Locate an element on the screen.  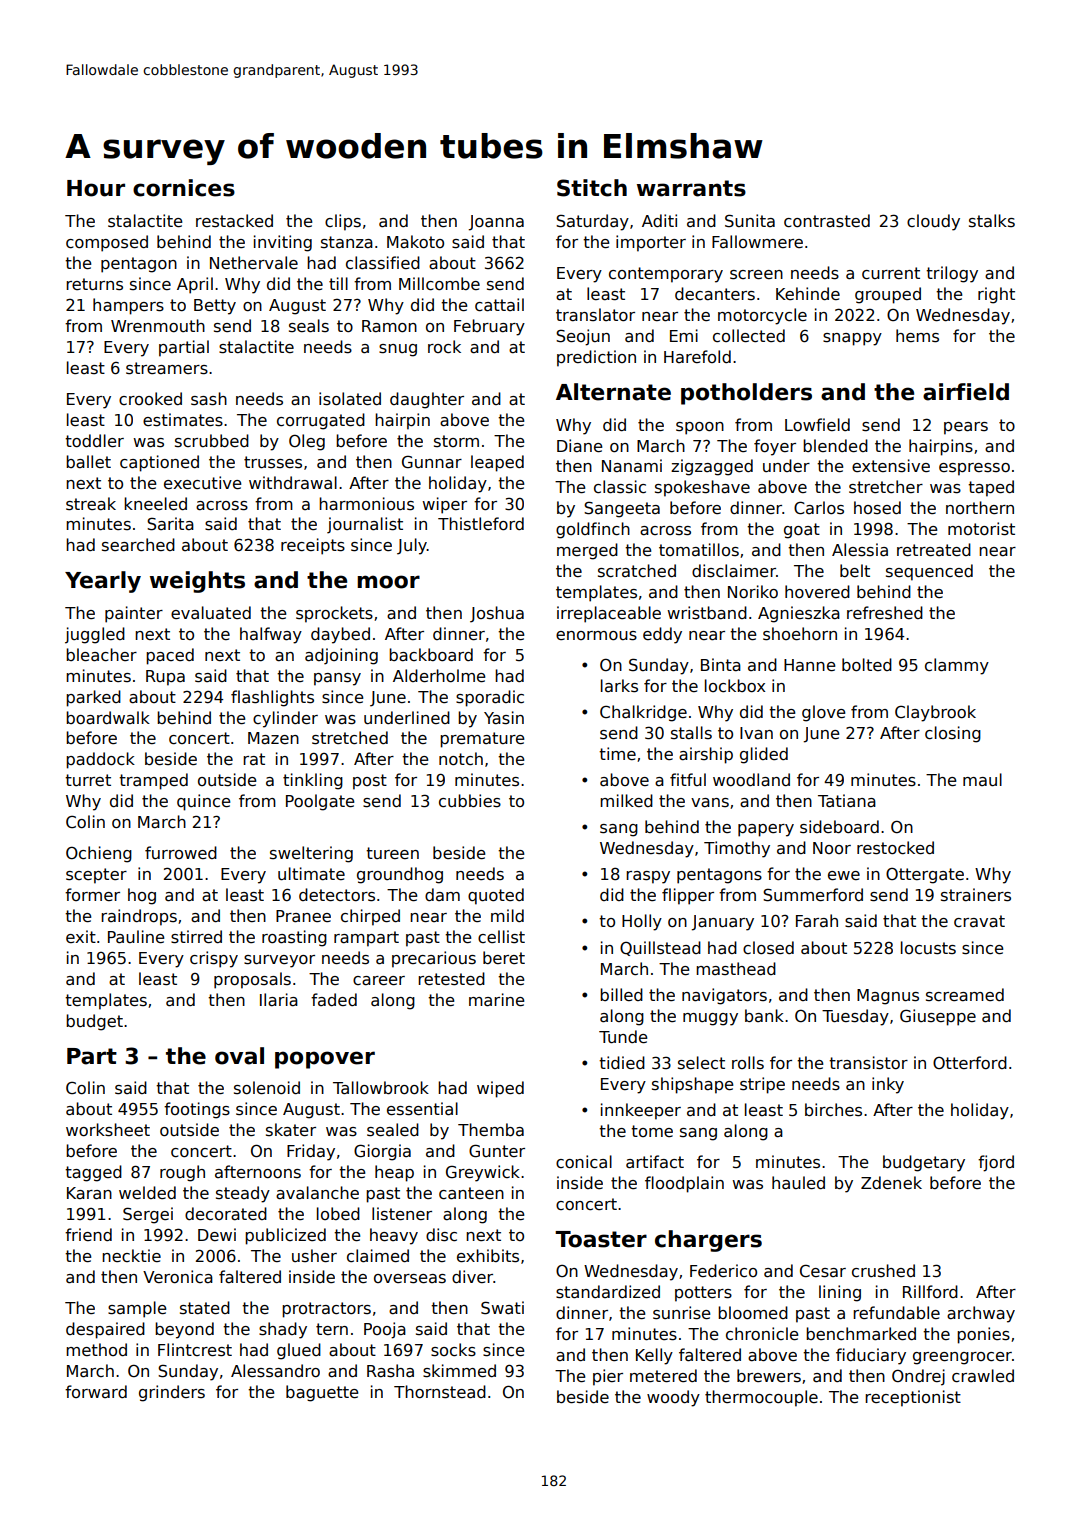
storm is located at coordinates (456, 441).
